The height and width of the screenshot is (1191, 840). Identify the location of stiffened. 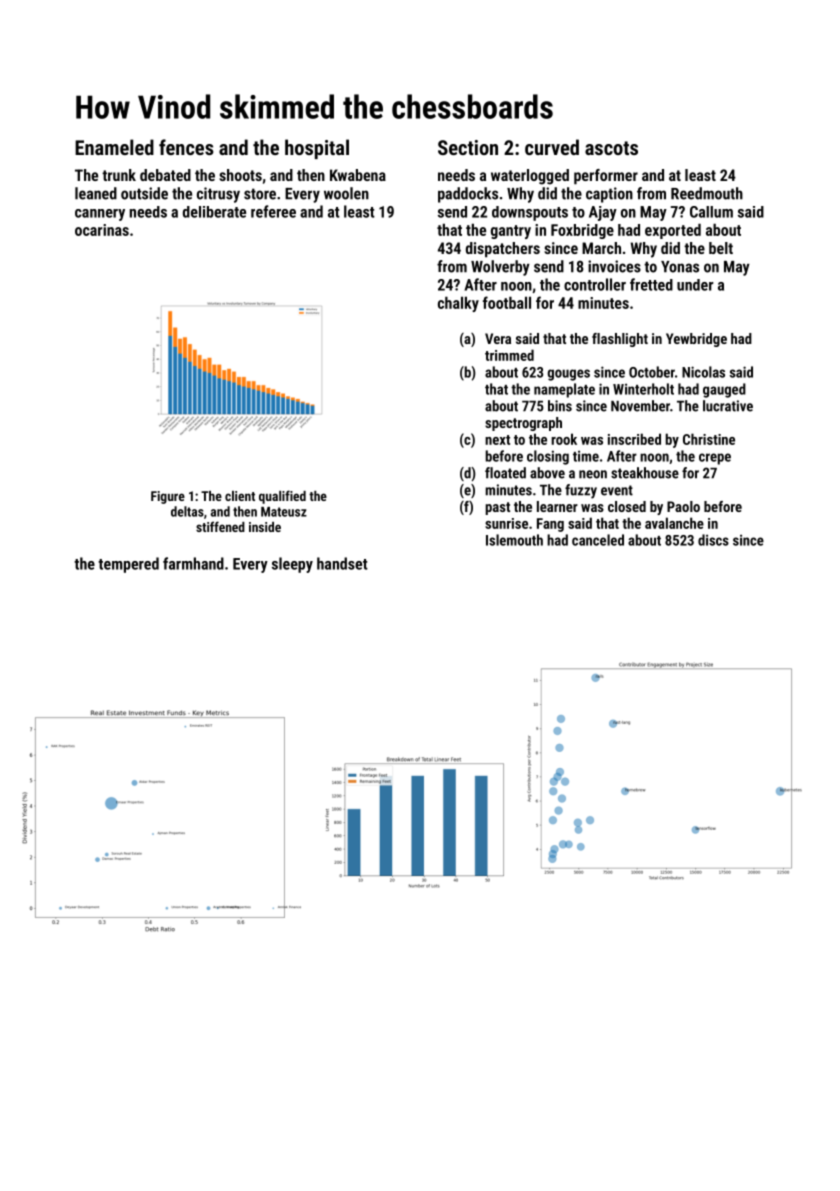
(220, 526).
